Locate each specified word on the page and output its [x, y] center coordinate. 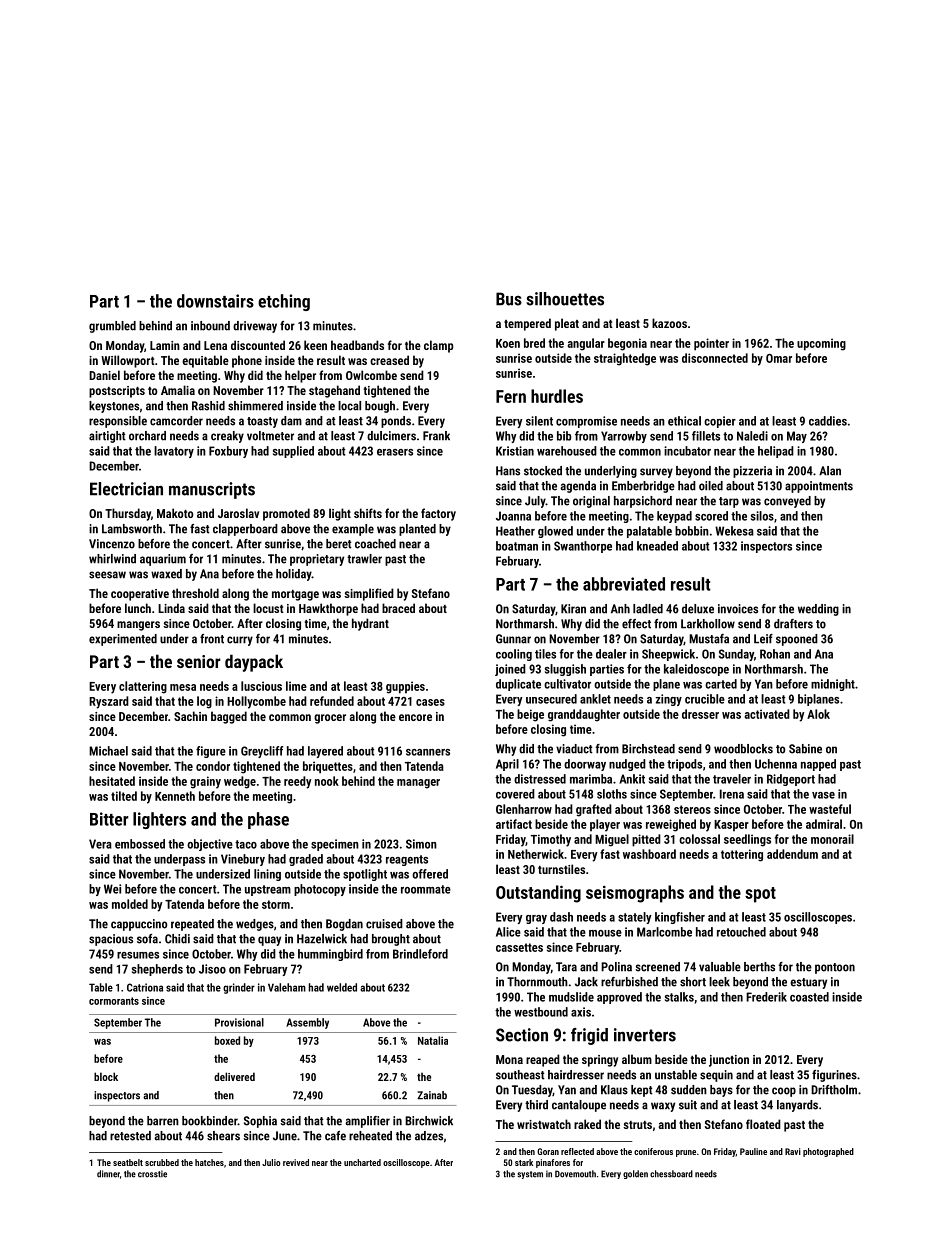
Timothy [551, 840]
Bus [509, 299]
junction [729, 1061]
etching [284, 302]
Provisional [239, 1022]
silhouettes [565, 299]
